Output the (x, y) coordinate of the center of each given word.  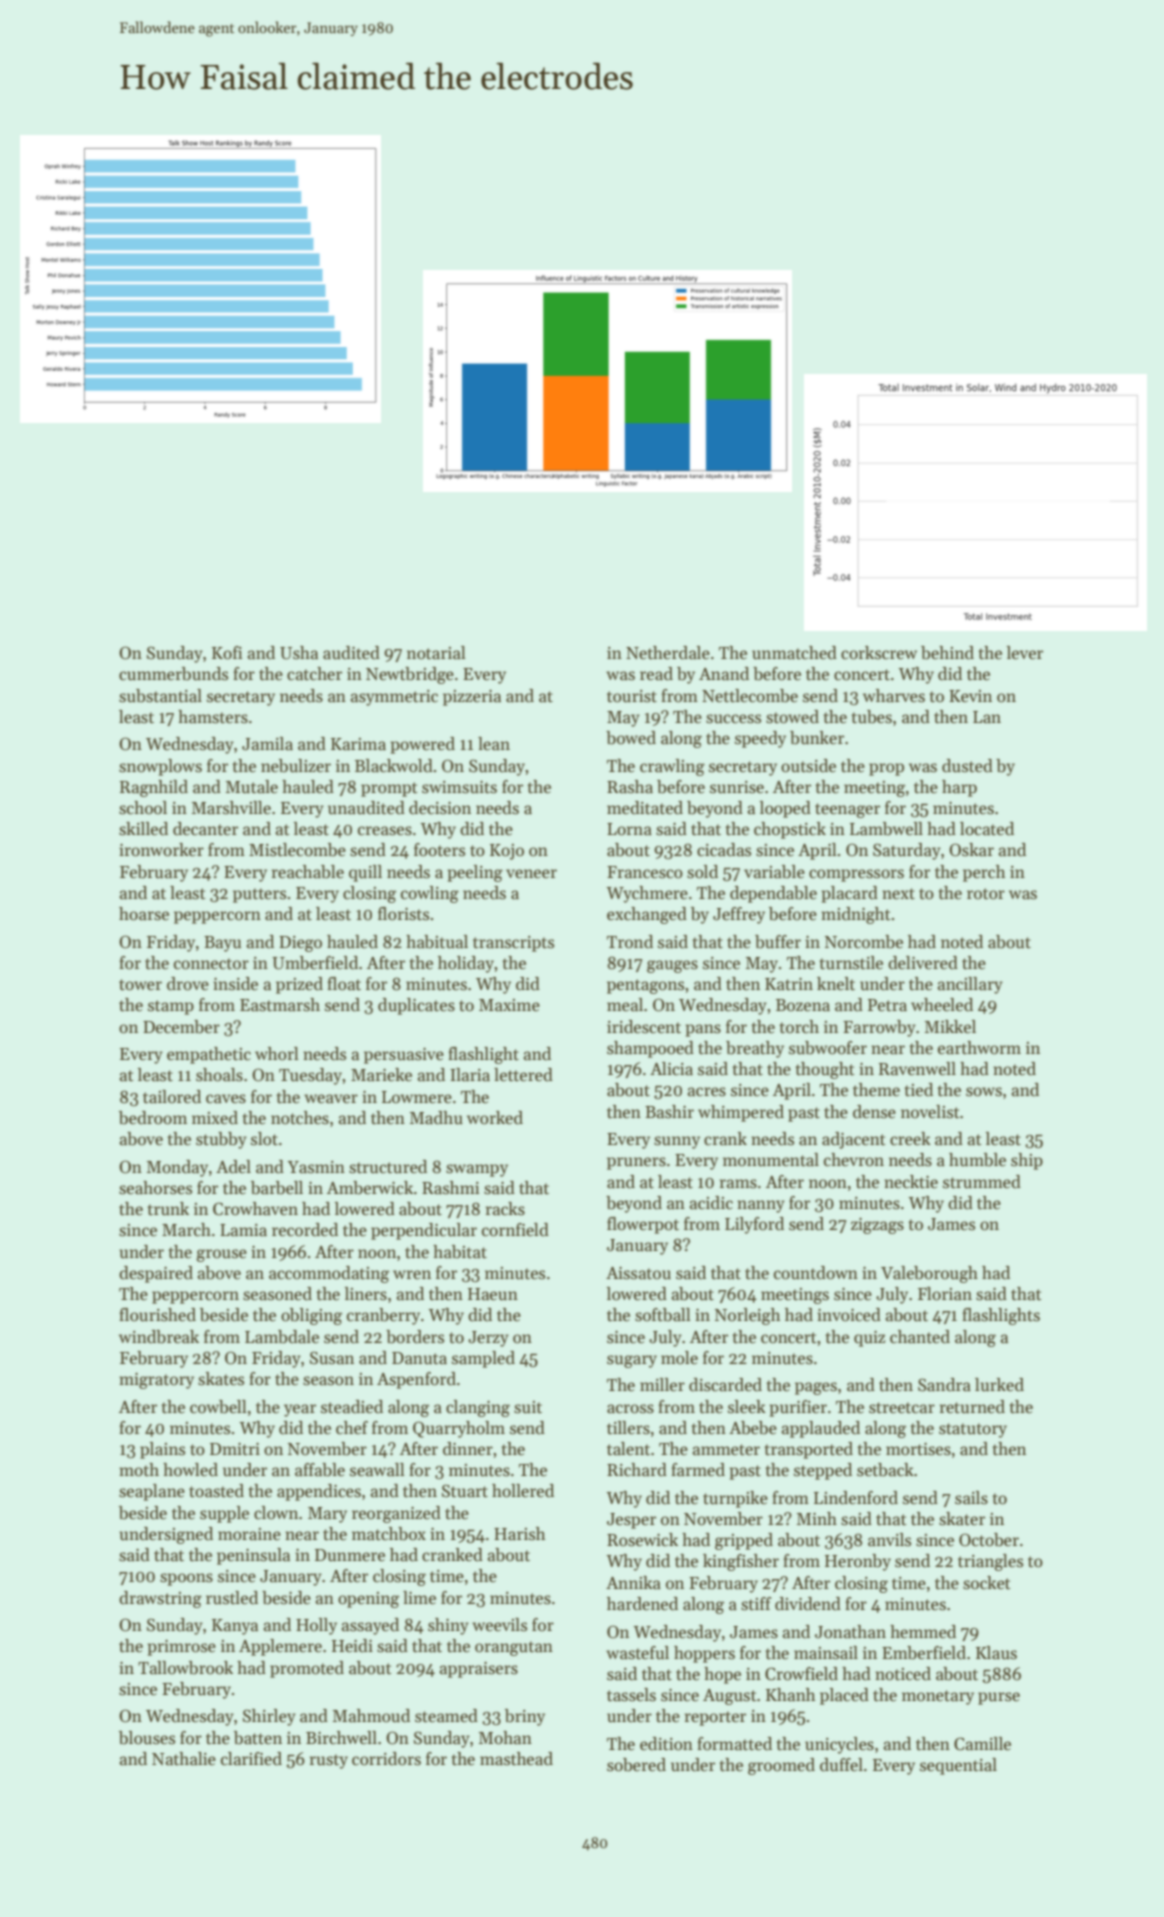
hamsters (213, 717)
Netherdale (668, 653)
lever (1025, 653)
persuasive (404, 1056)
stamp (171, 1007)
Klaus (996, 1653)
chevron (854, 1160)
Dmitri (235, 1449)
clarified (251, 1759)
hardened (642, 1604)
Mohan (505, 1738)
